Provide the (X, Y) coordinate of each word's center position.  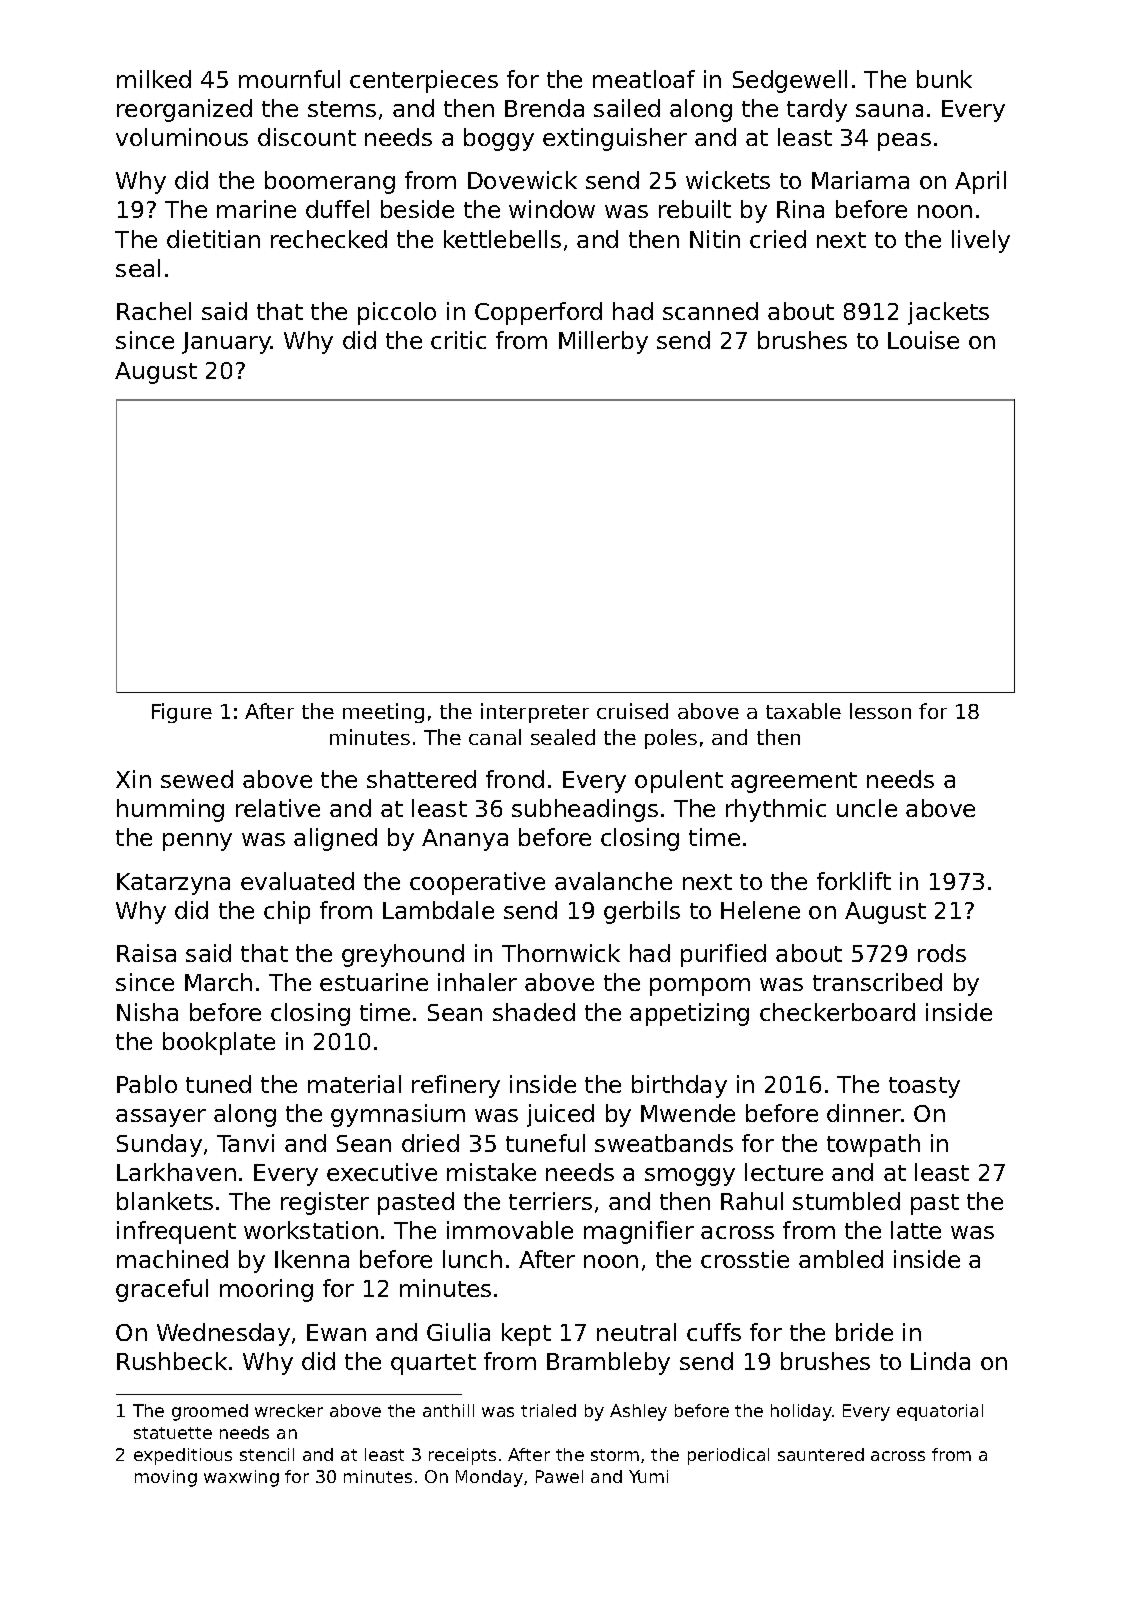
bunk (944, 79)
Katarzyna (173, 884)
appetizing (689, 1014)
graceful (162, 1290)
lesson (880, 711)
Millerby (603, 342)
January (226, 343)
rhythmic (776, 810)
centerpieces (424, 81)
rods (942, 953)
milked (154, 79)
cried (778, 239)
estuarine (374, 982)
